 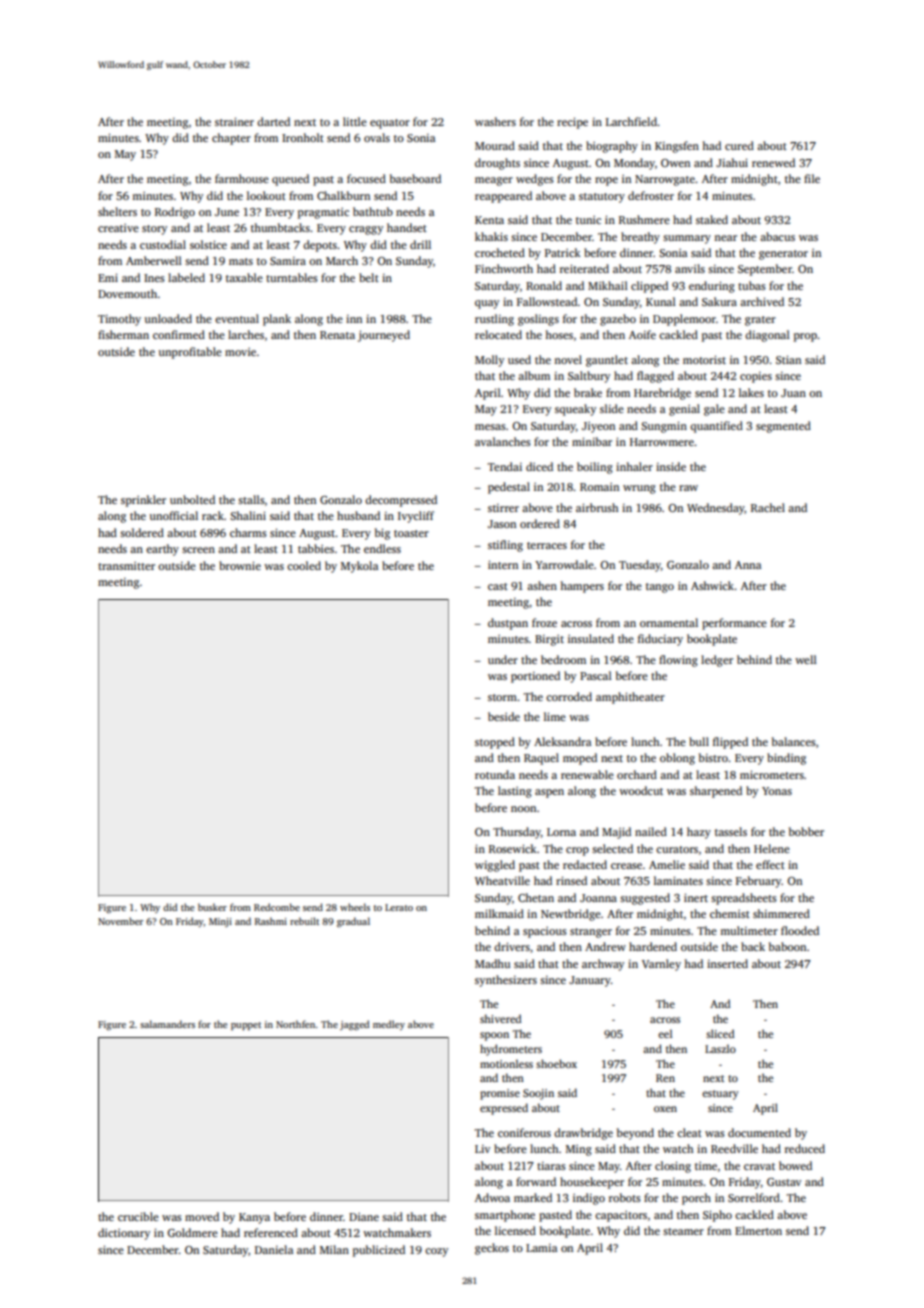 I want to click on sprinkler, so click(x=143, y=501).
